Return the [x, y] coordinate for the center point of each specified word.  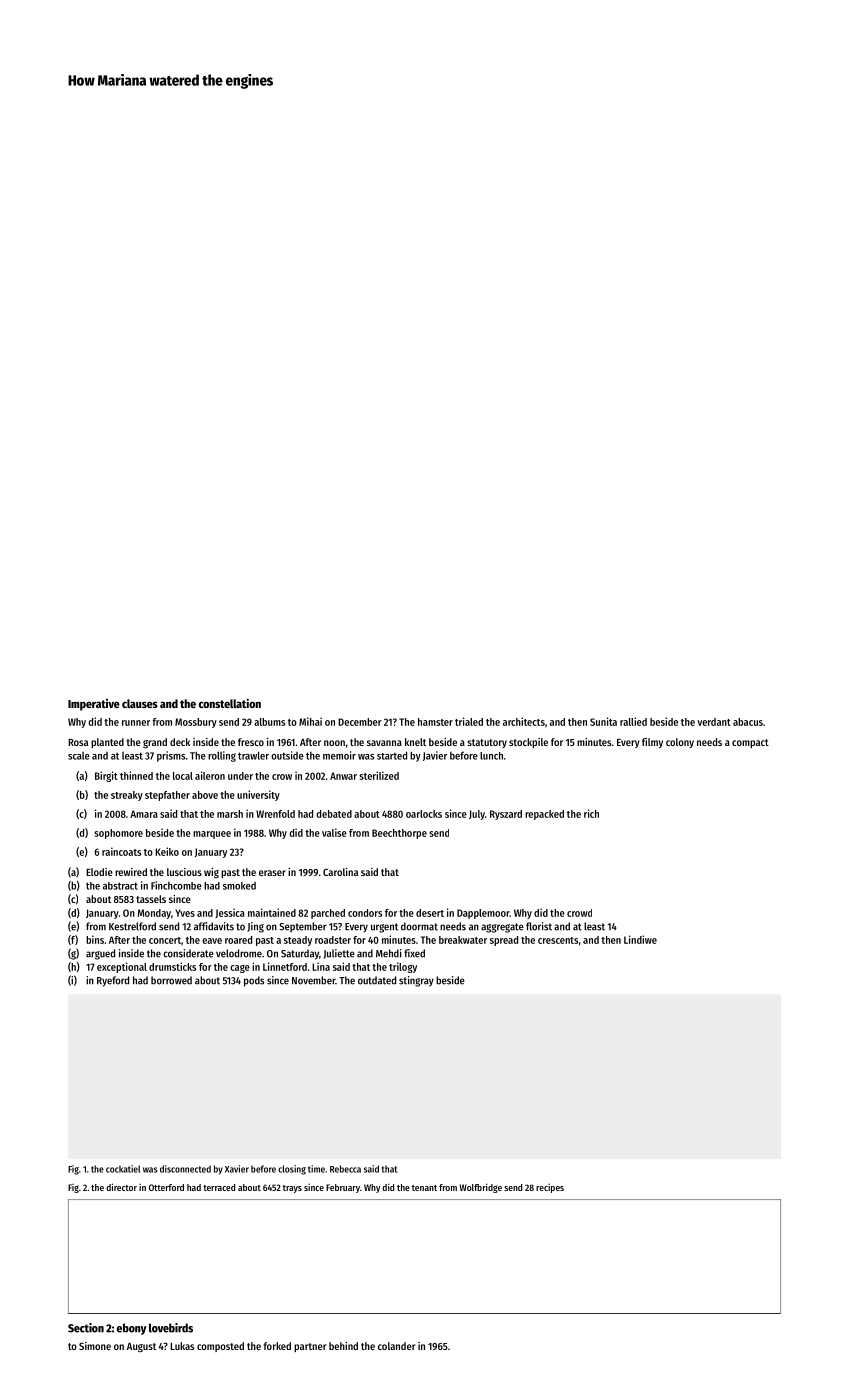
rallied [633, 721]
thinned [136, 775]
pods [254, 981]
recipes [550, 1188]
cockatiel [123, 1169]
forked [277, 1346]
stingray [416, 981]
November [313, 980]
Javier [435, 756]
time [316, 1169]
